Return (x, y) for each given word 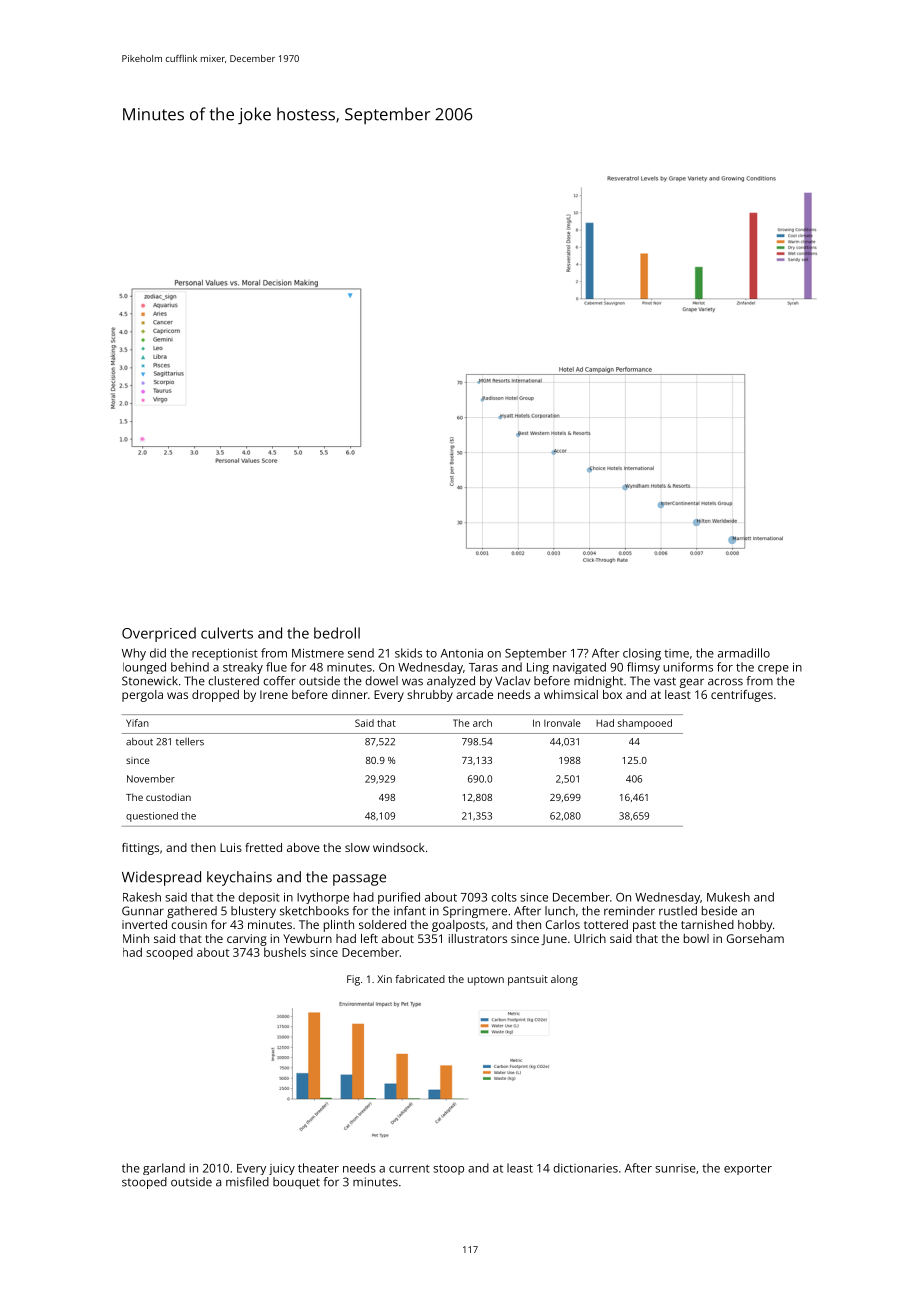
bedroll (337, 633)
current (409, 1168)
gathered (192, 912)
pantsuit (528, 980)
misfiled (247, 1182)
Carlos (563, 924)
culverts (227, 633)
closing (642, 654)
